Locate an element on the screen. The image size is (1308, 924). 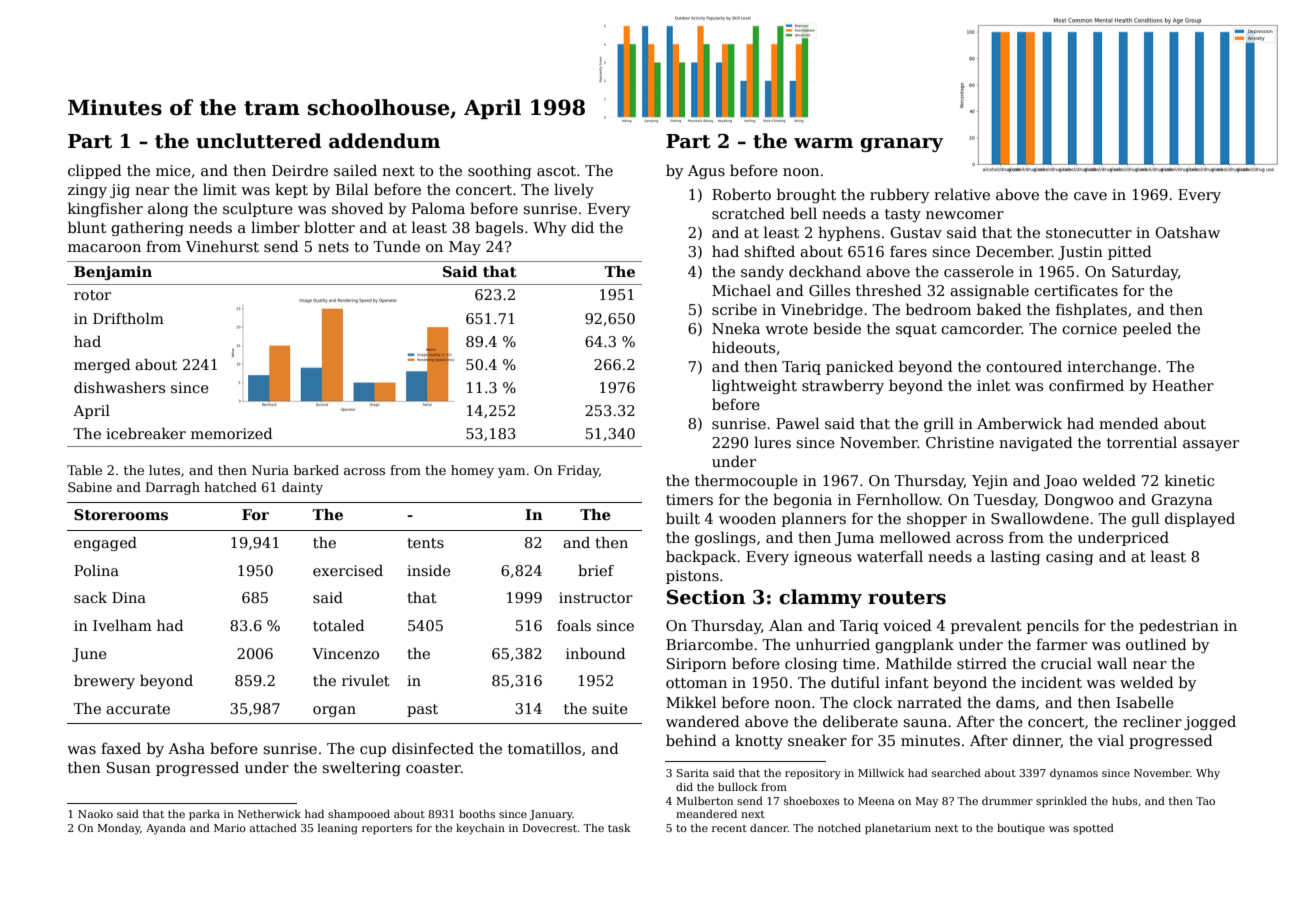
displayed is located at coordinates (1200, 519).
